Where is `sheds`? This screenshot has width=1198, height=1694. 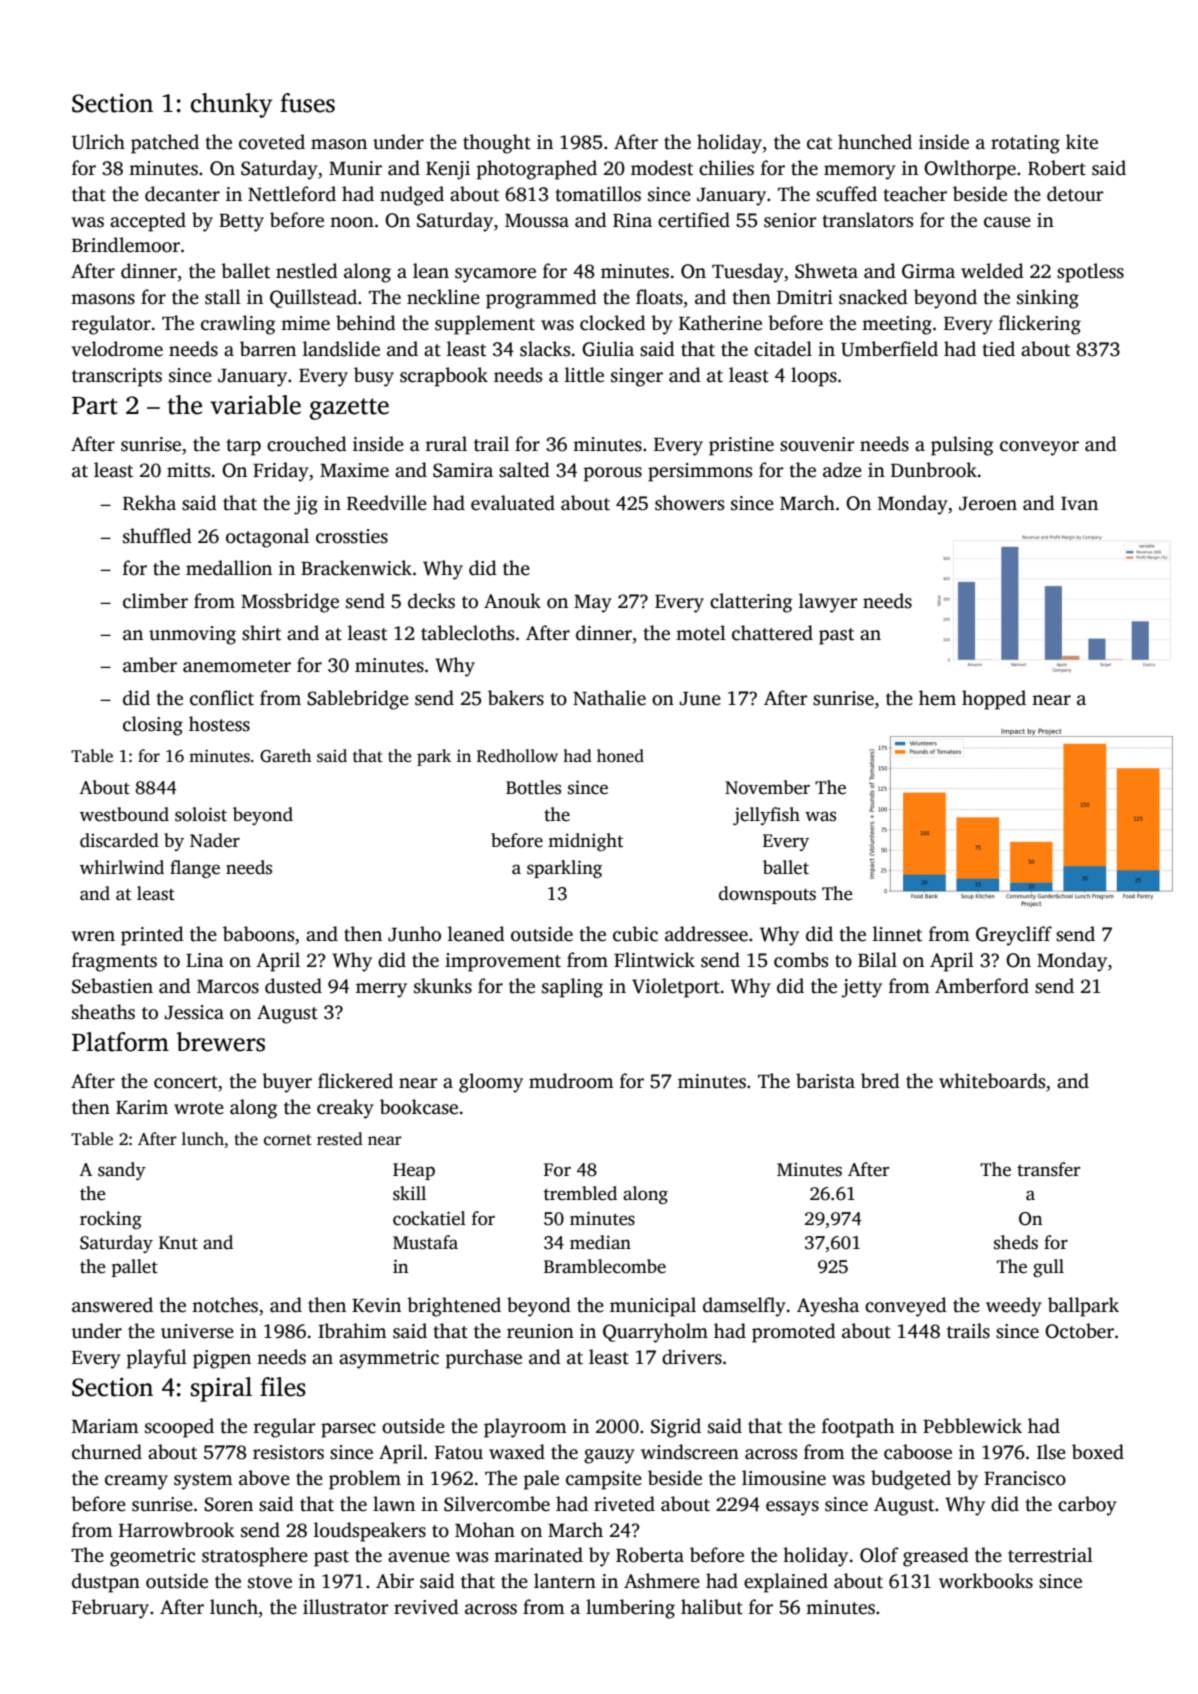 sheds is located at coordinates (1016, 1242).
